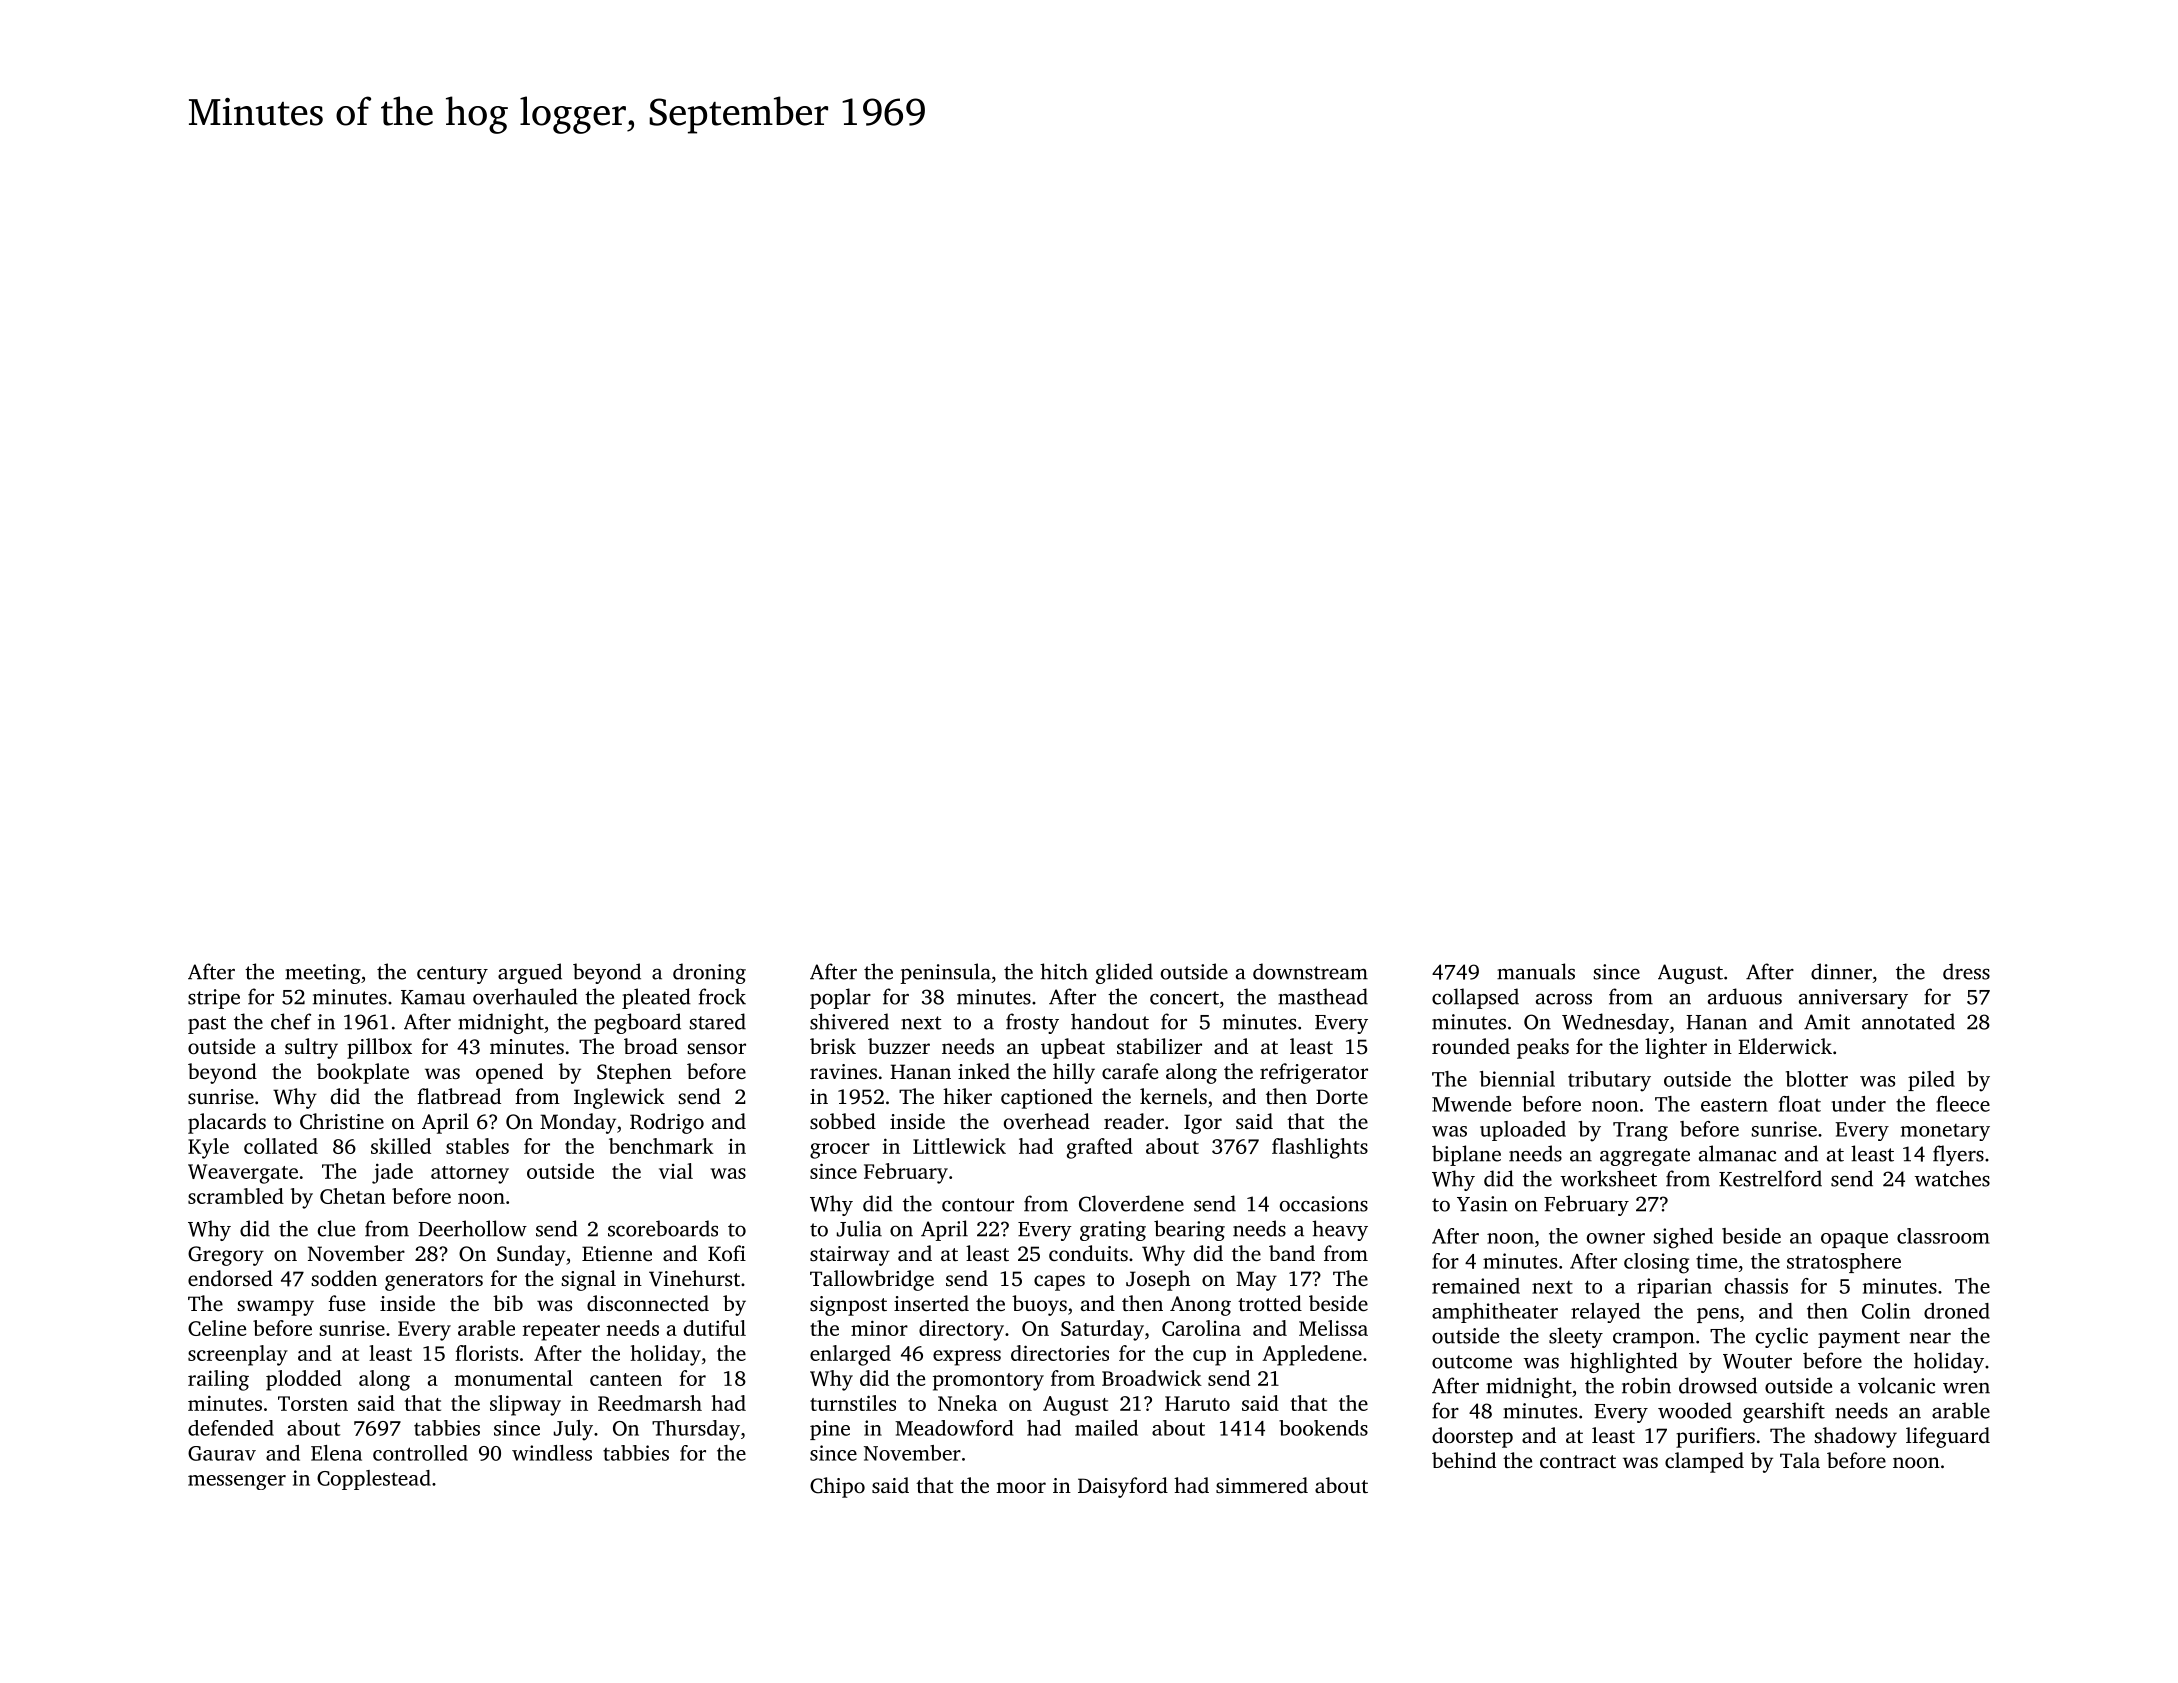 This screenshot has width=2178, height=1683. What do you see at coordinates (1466, 1155) in the screenshot?
I see `biplane` at bounding box center [1466, 1155].
